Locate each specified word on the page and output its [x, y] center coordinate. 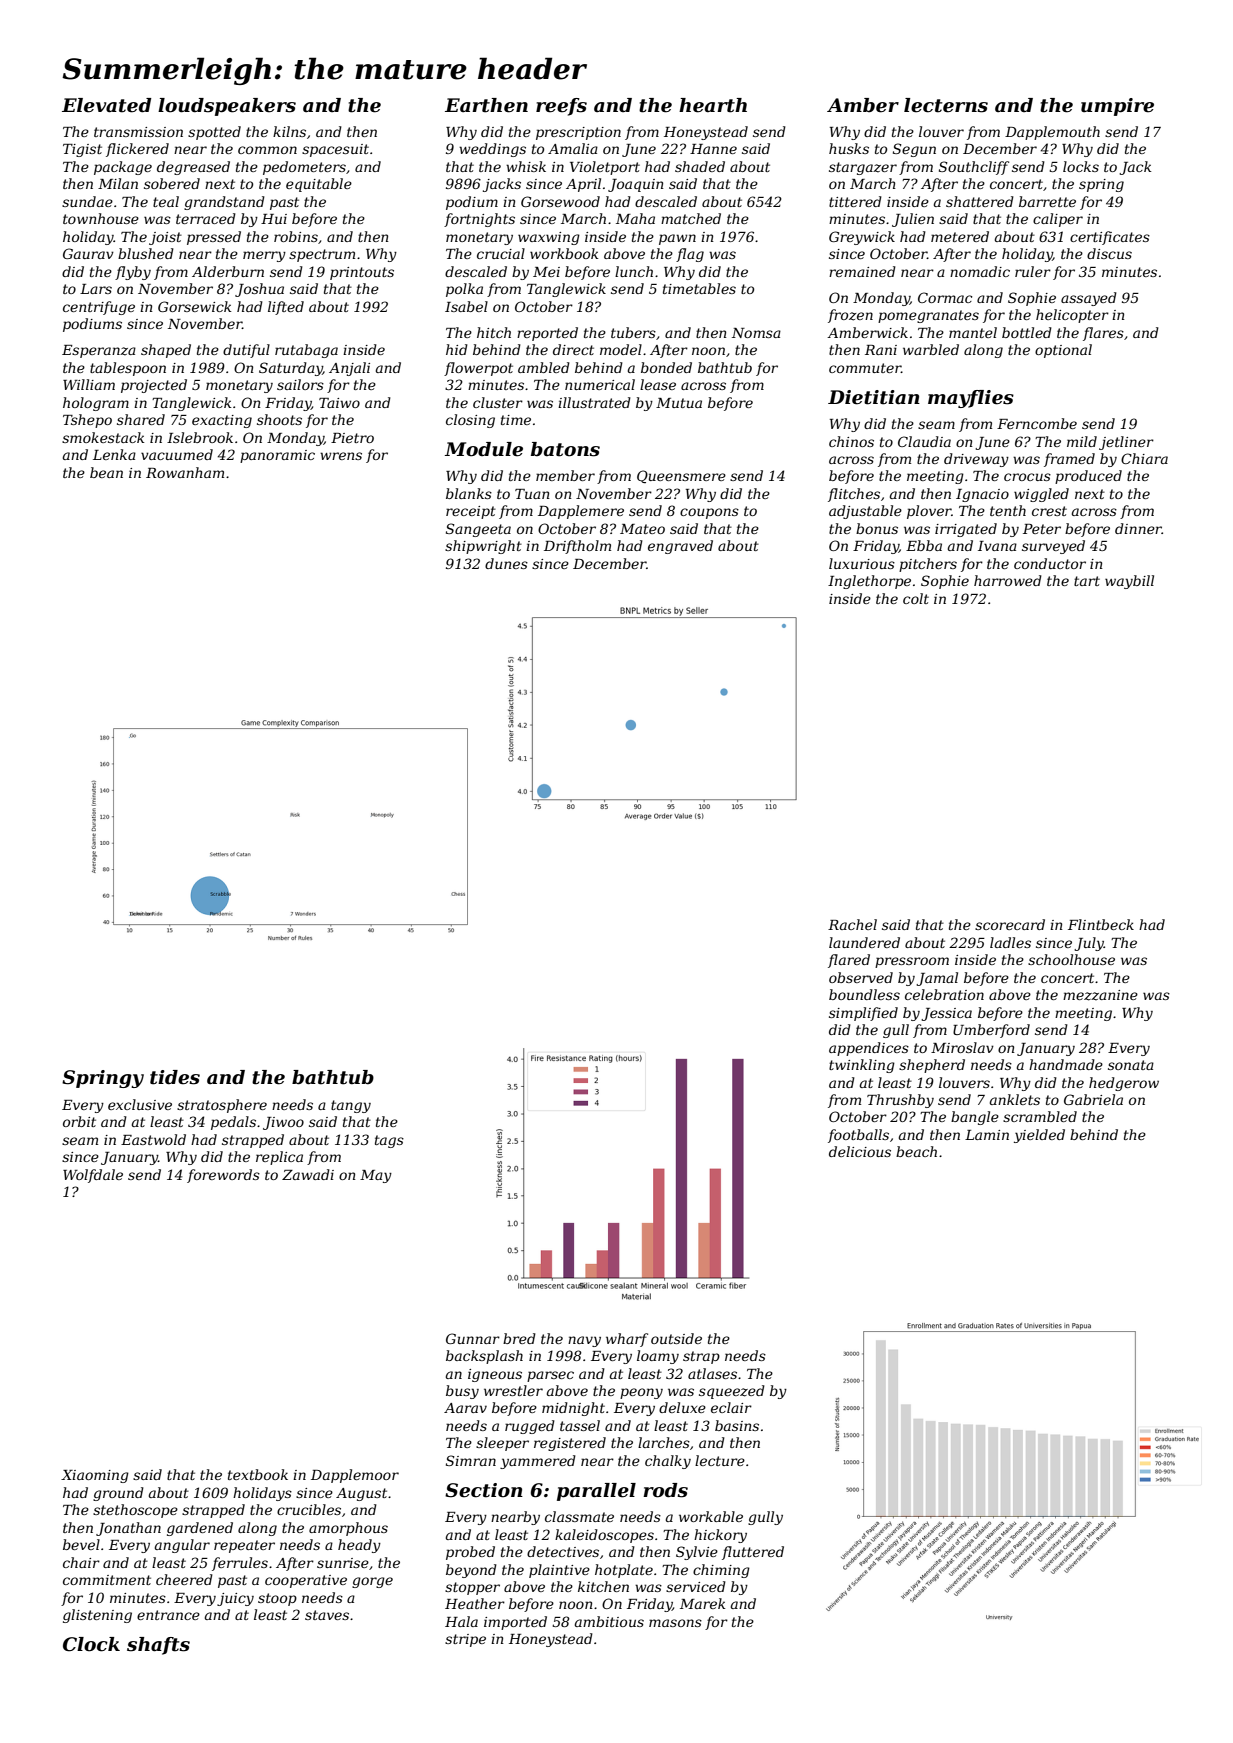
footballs [858, 1136]
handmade [1066, 1064]
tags [389, 1141]
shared [141, 419]
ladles [1010, 942]
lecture [720, 1460]
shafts [158, 1646]
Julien [913, 220]
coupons [709, 513]
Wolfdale [93, 1176]
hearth [713, 105]
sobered [172, 183]
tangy [351, 1106]
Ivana [997, 546]
